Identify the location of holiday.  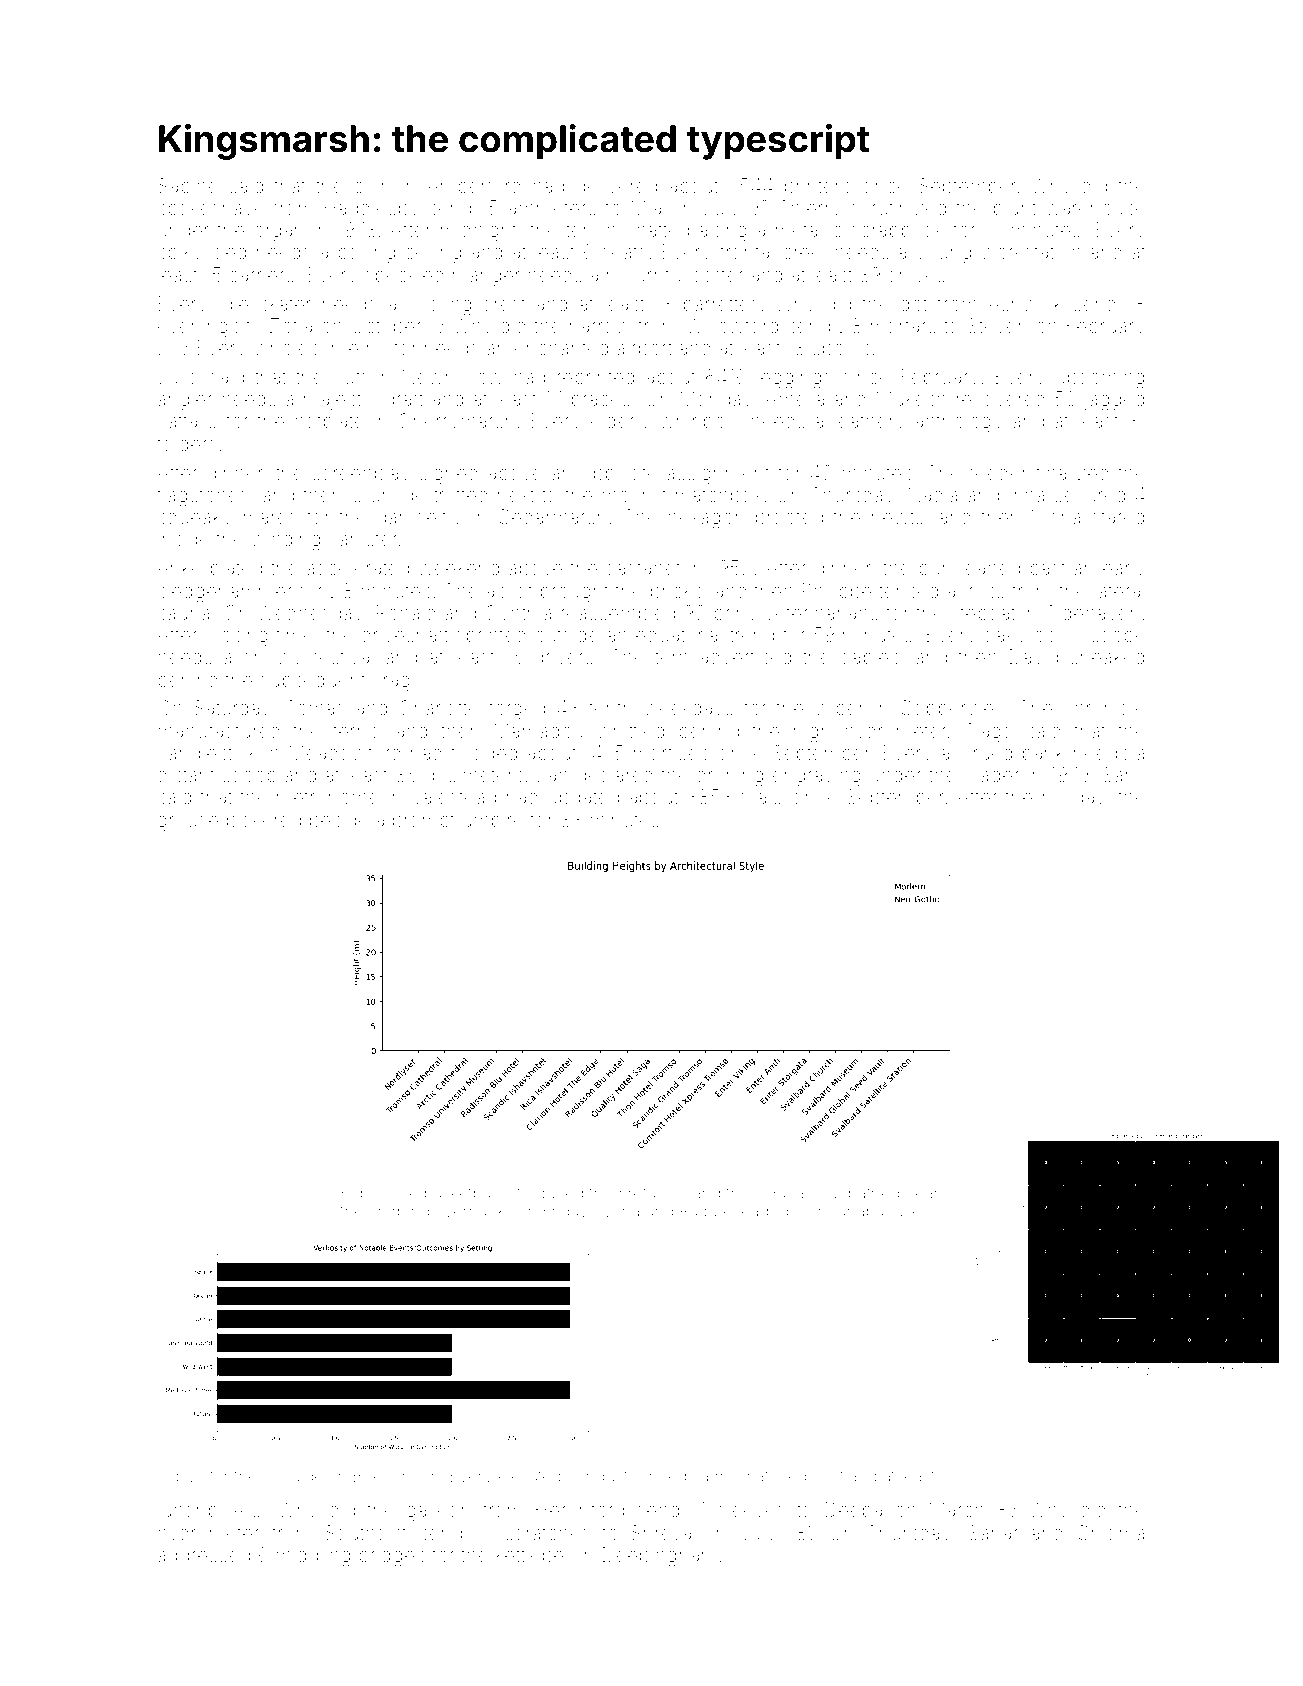
(1074, 798).
